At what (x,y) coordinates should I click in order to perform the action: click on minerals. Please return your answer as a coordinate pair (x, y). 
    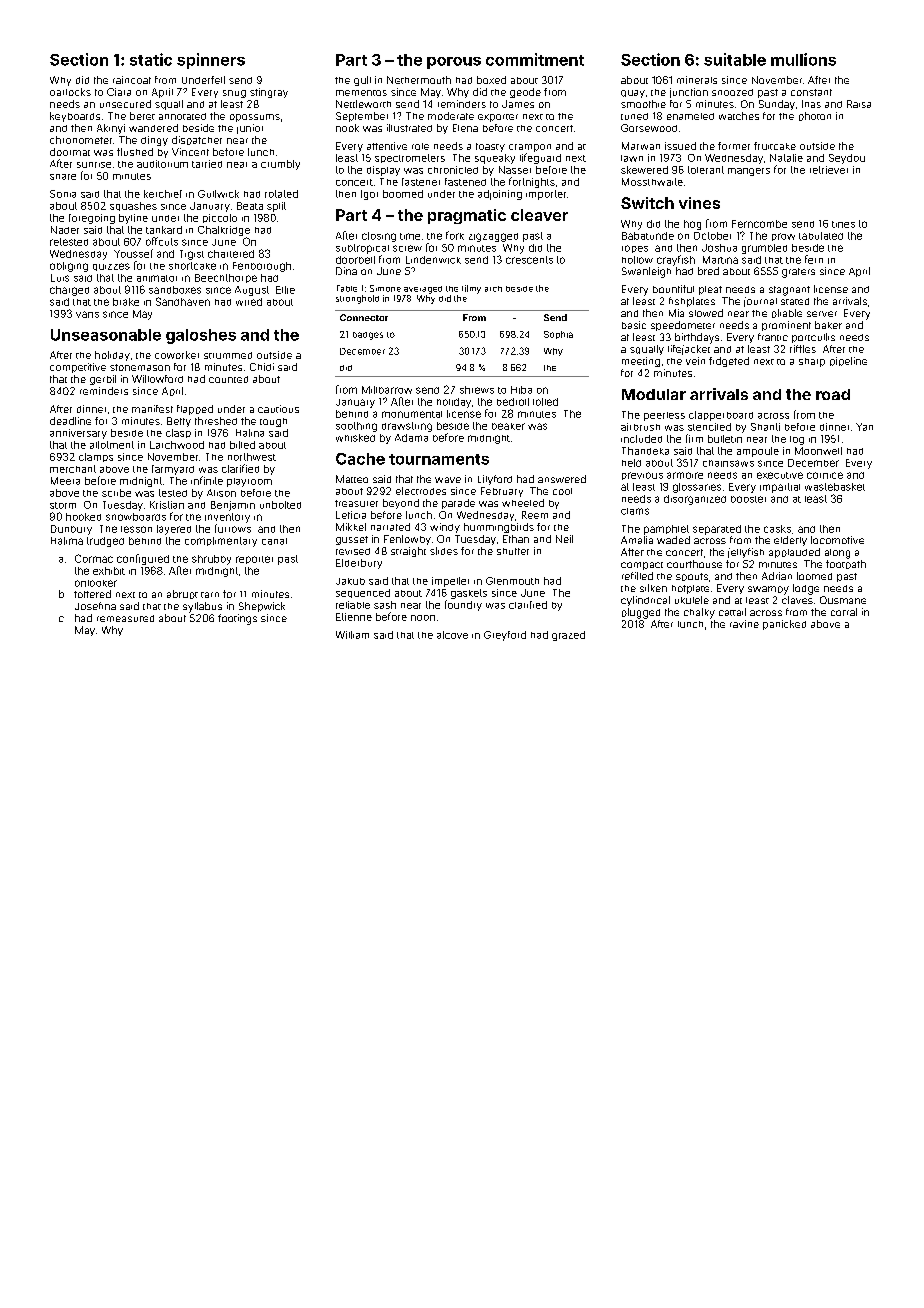
    Looking at the image, I should click on (697, 80).
